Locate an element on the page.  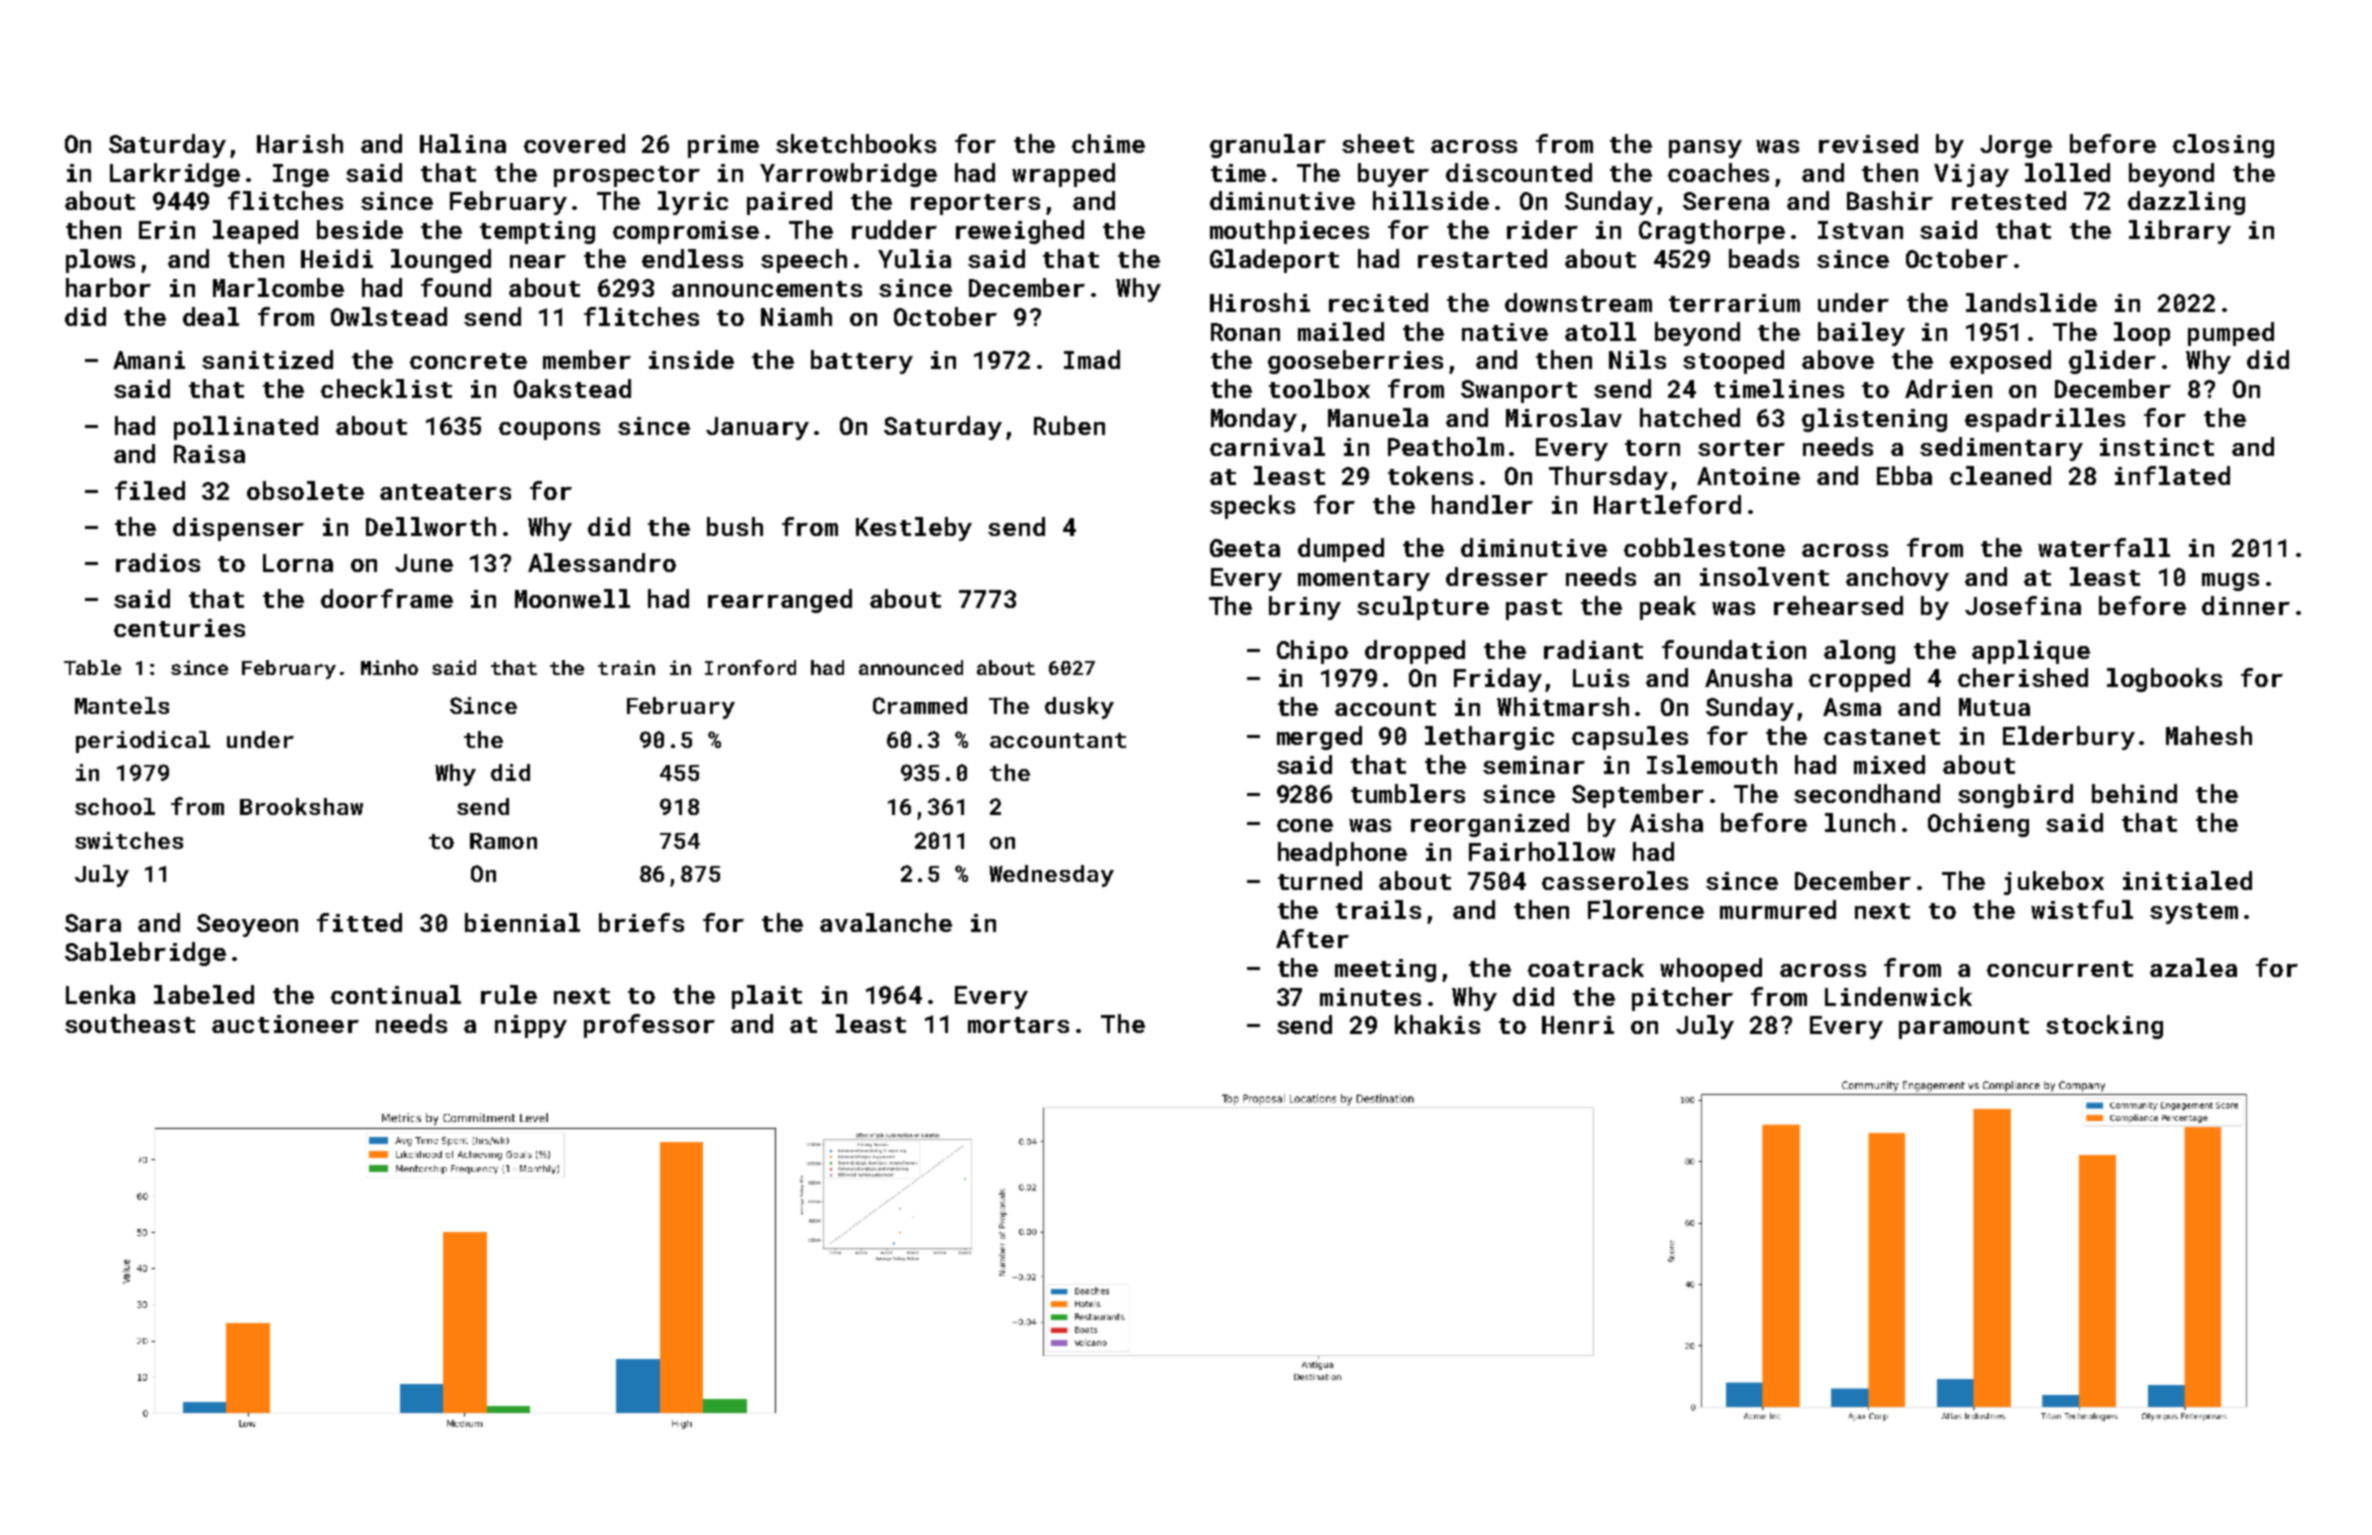
Ramon is located at coordinates (503, 841).
